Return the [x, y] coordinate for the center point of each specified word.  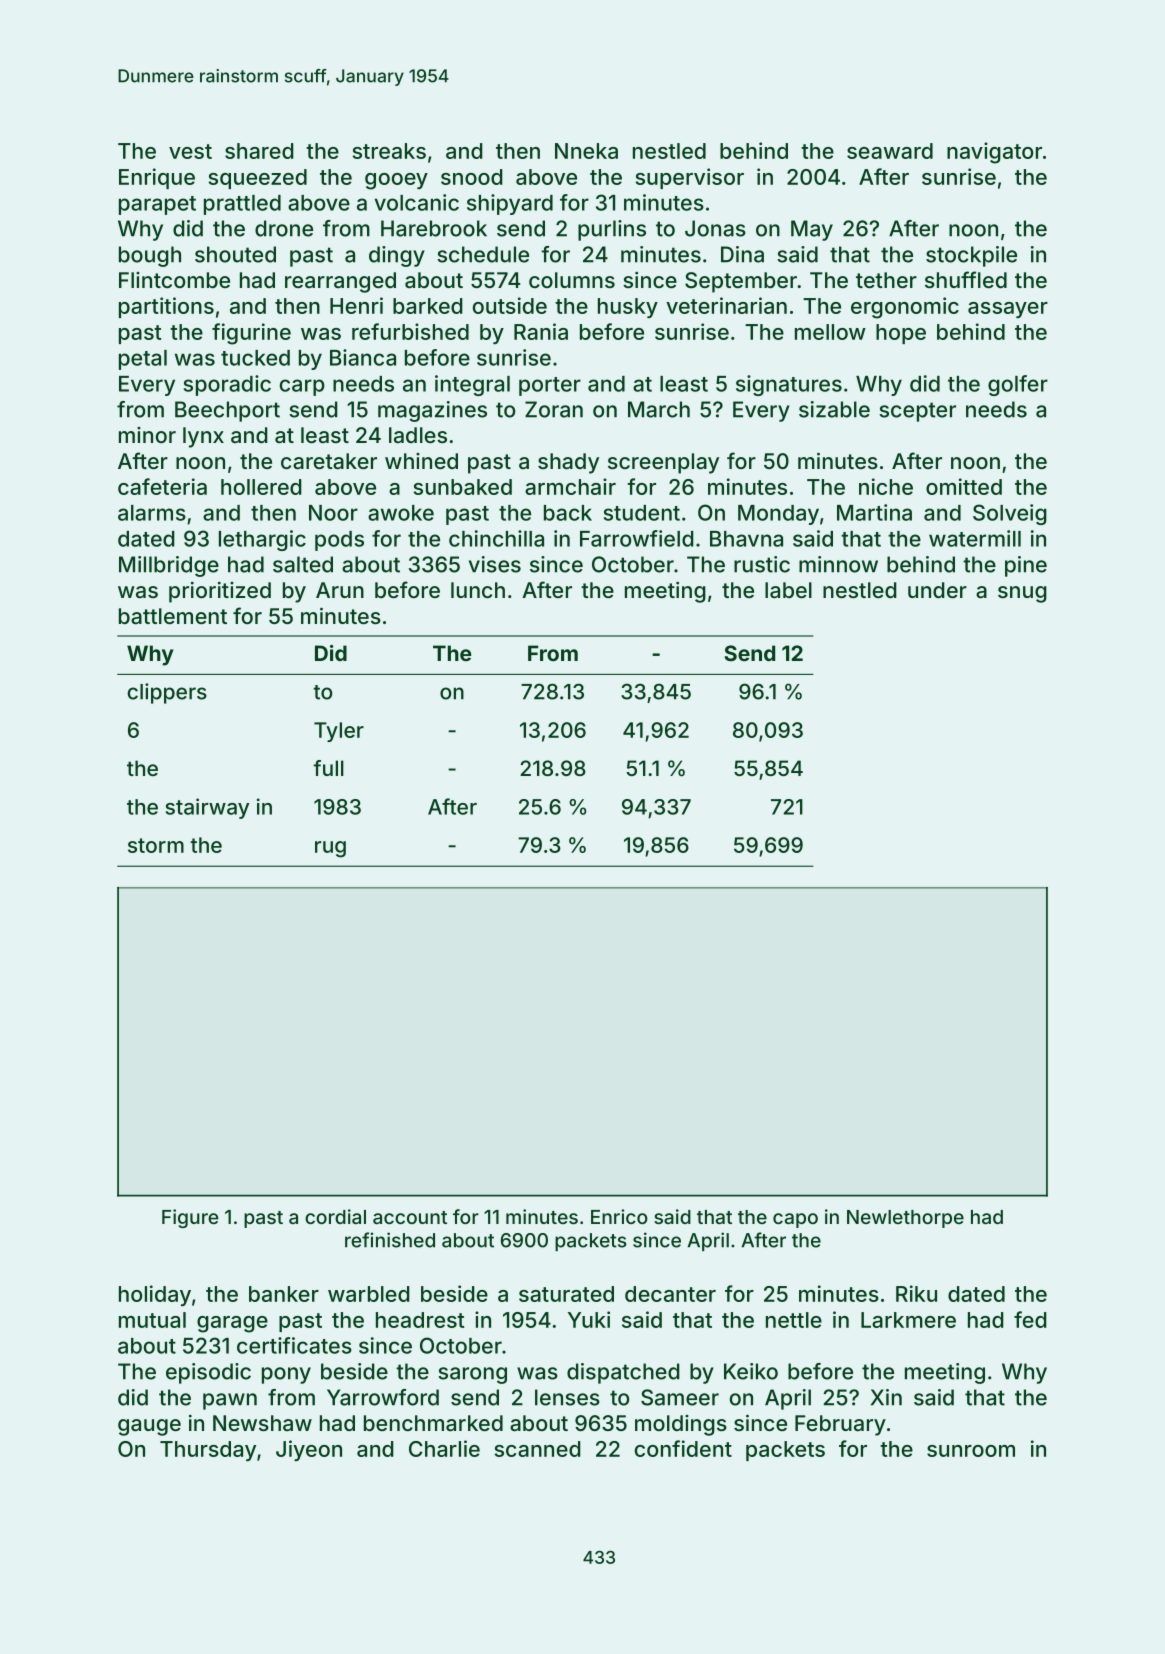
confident [683, 1448]
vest [190, 151]
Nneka [586, 151]
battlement [173, 616]
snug [1022, 594]
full [328, 768]
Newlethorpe [905, 1219]
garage [232, 1324]
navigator [994, 153]
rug [330, 849]
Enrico [619, 1216]
